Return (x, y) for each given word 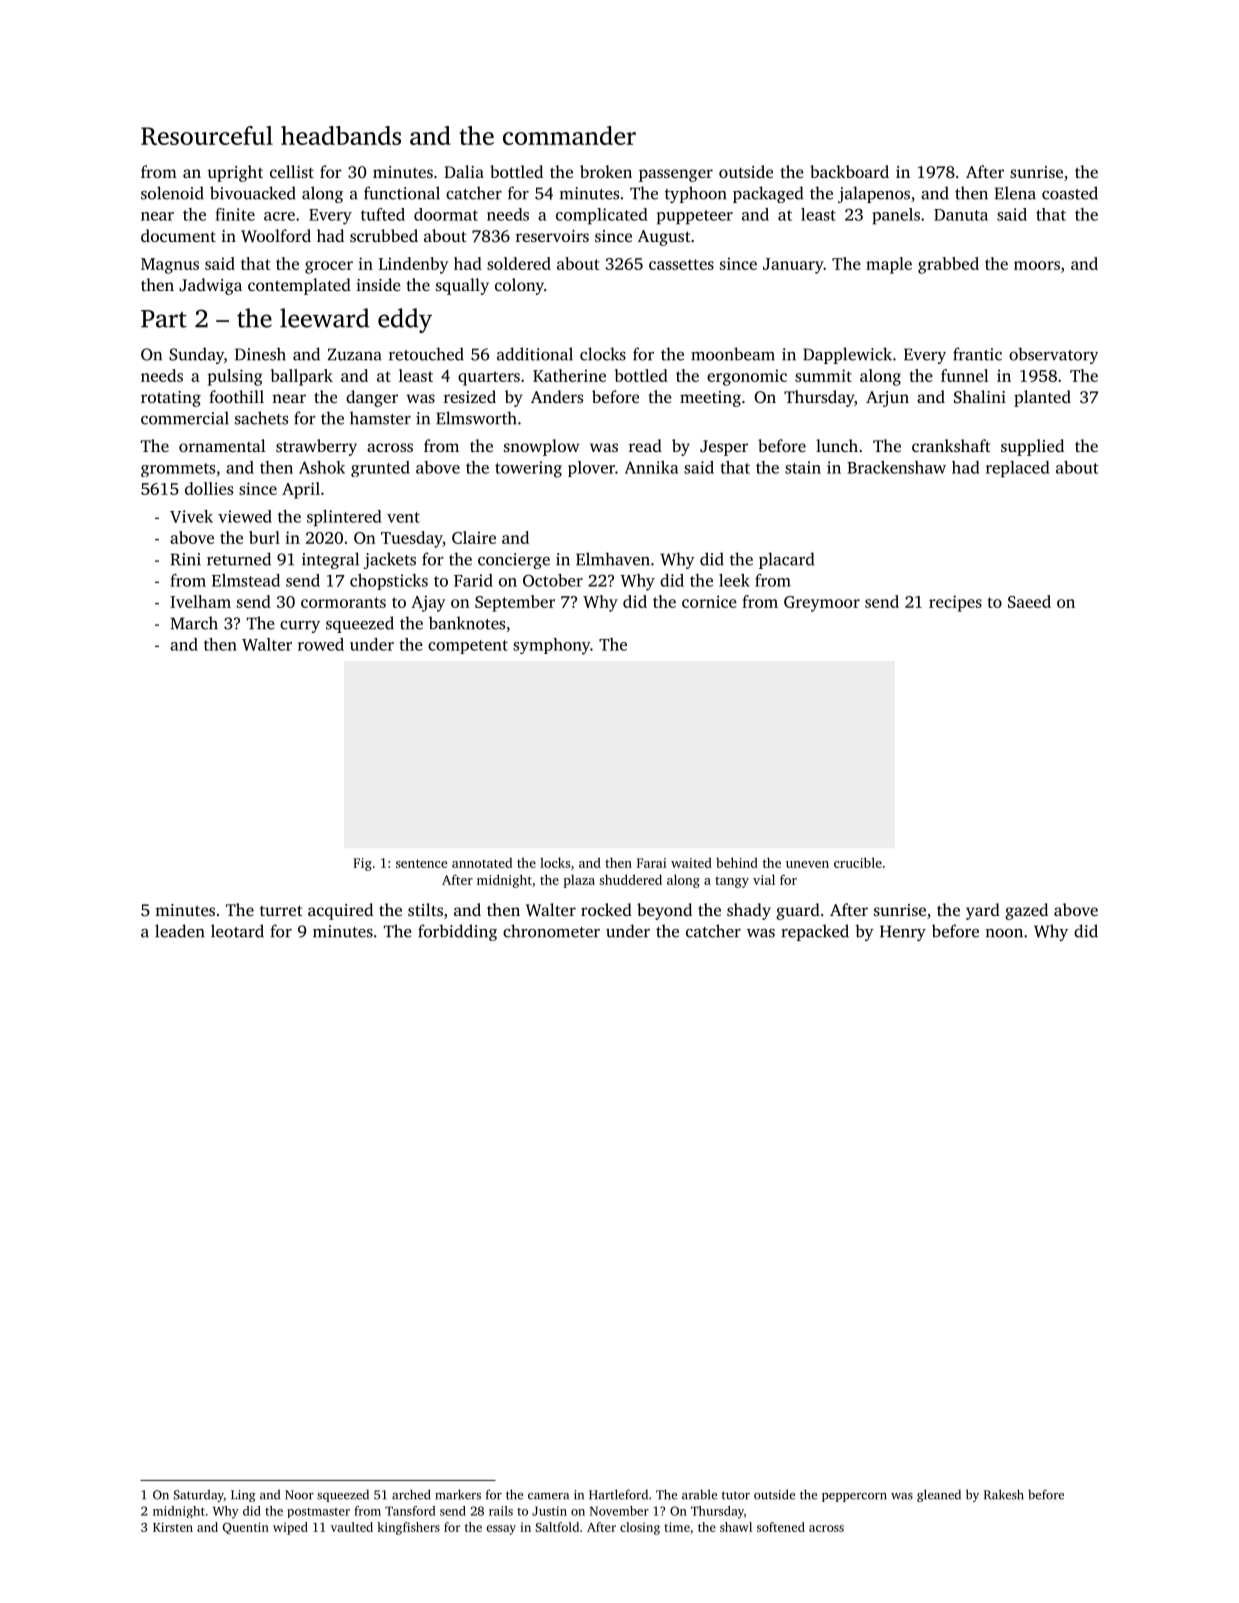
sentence (421, 863)
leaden (180, 931)
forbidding (457, 932)
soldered (519, 263)
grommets (178, 470)
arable (699, 1494)
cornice (709, 601)
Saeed (1029, 601)
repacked (815, 932)
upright (235, 173)
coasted (1070, 193)
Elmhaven (613, 559)
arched (411, 1494)
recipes (955, 603)
